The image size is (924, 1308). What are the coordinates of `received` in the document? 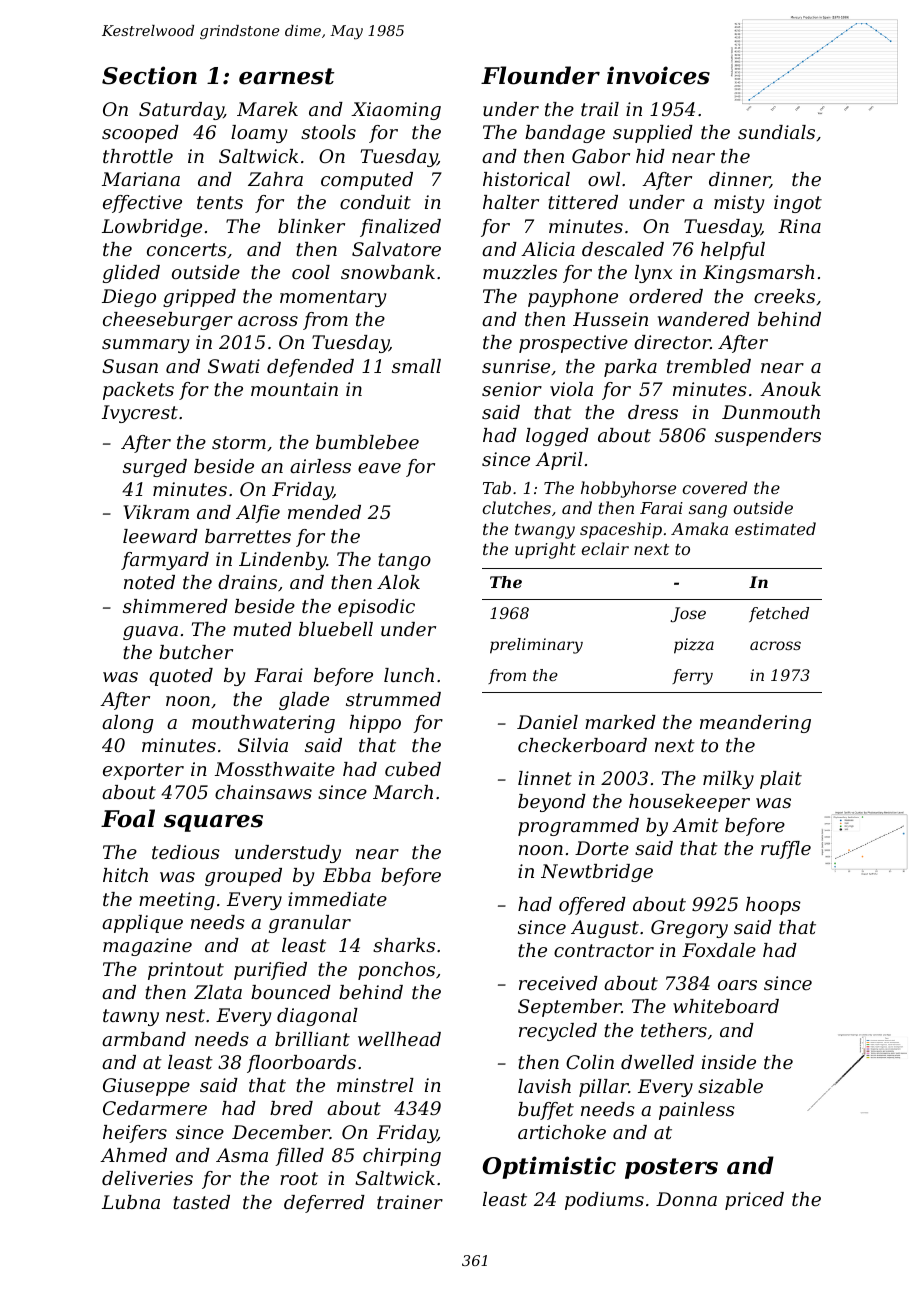 It's located at (558, 983).
